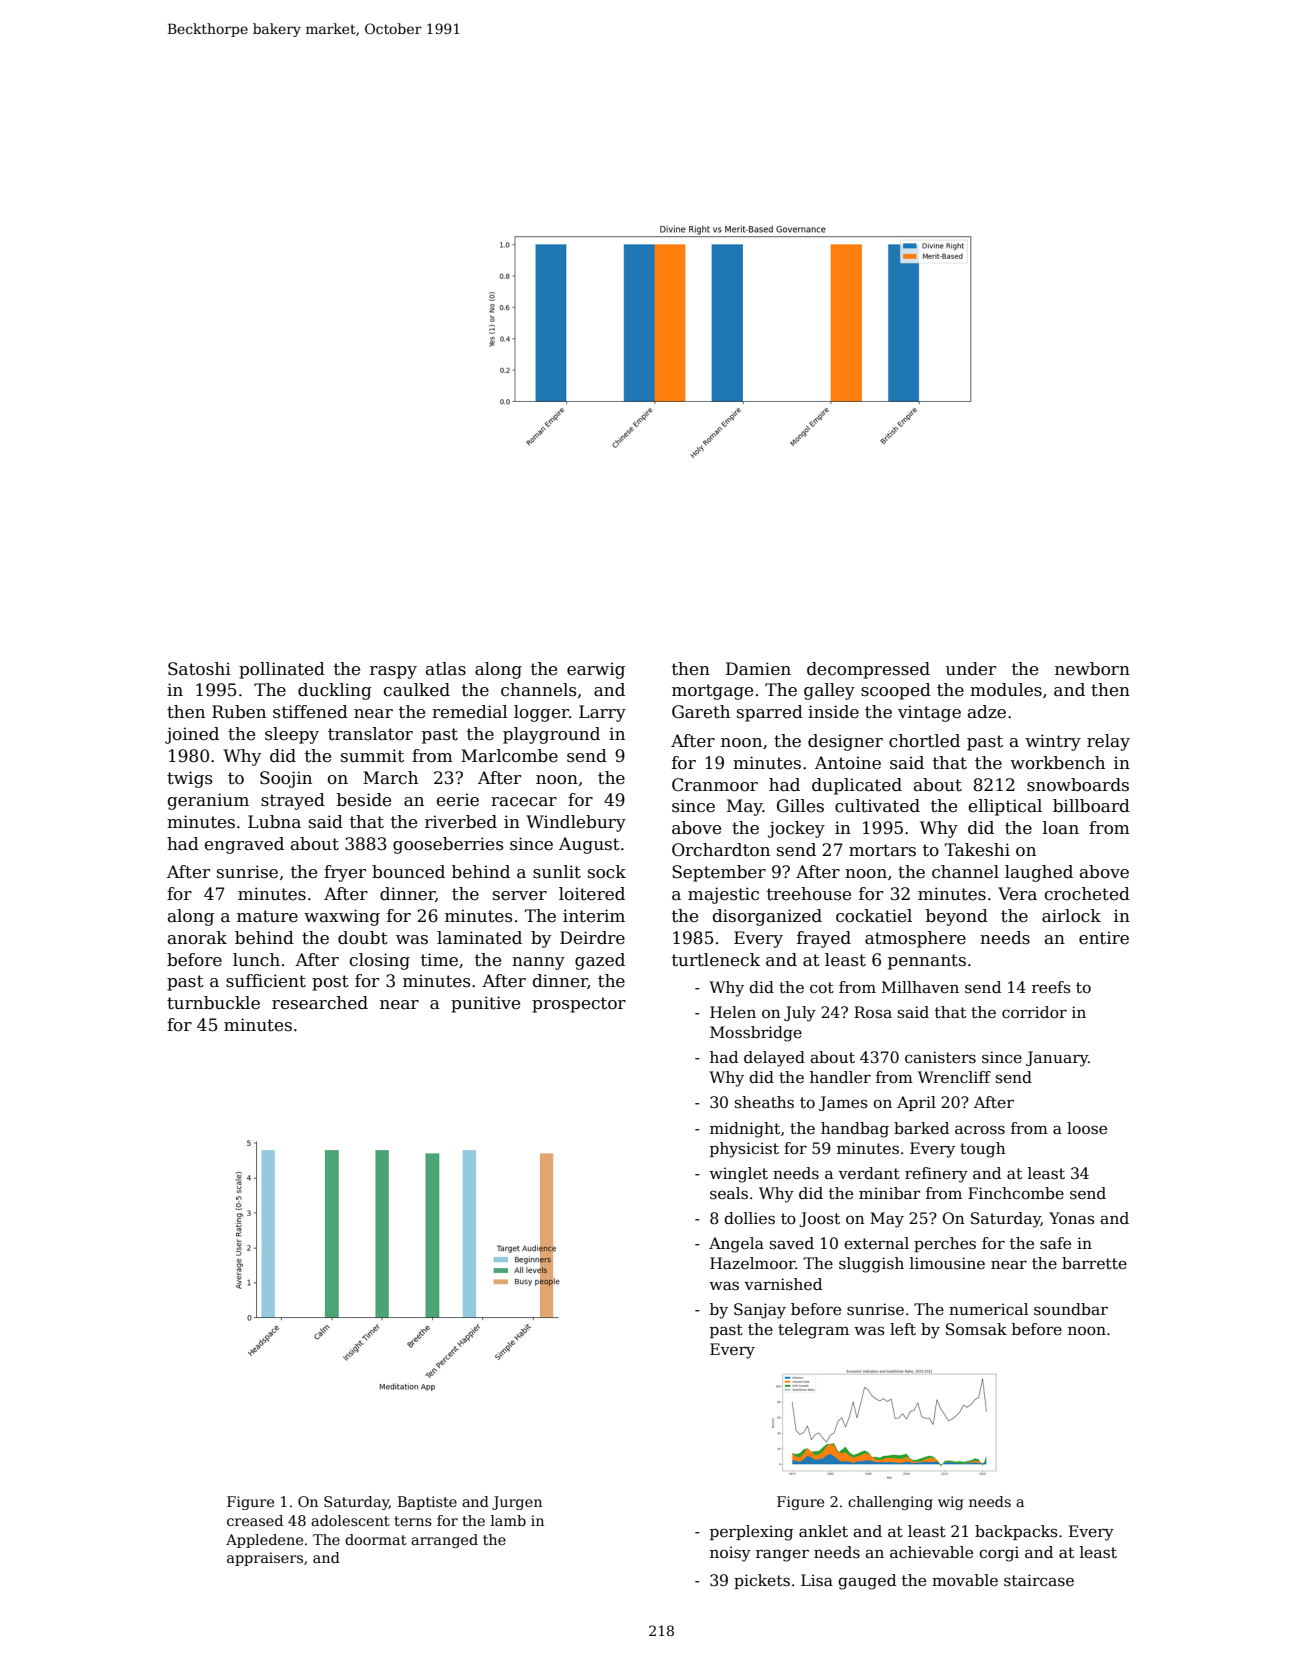 The image size is (1297, 1679). I want to click on mortars, so click(882, 850).
